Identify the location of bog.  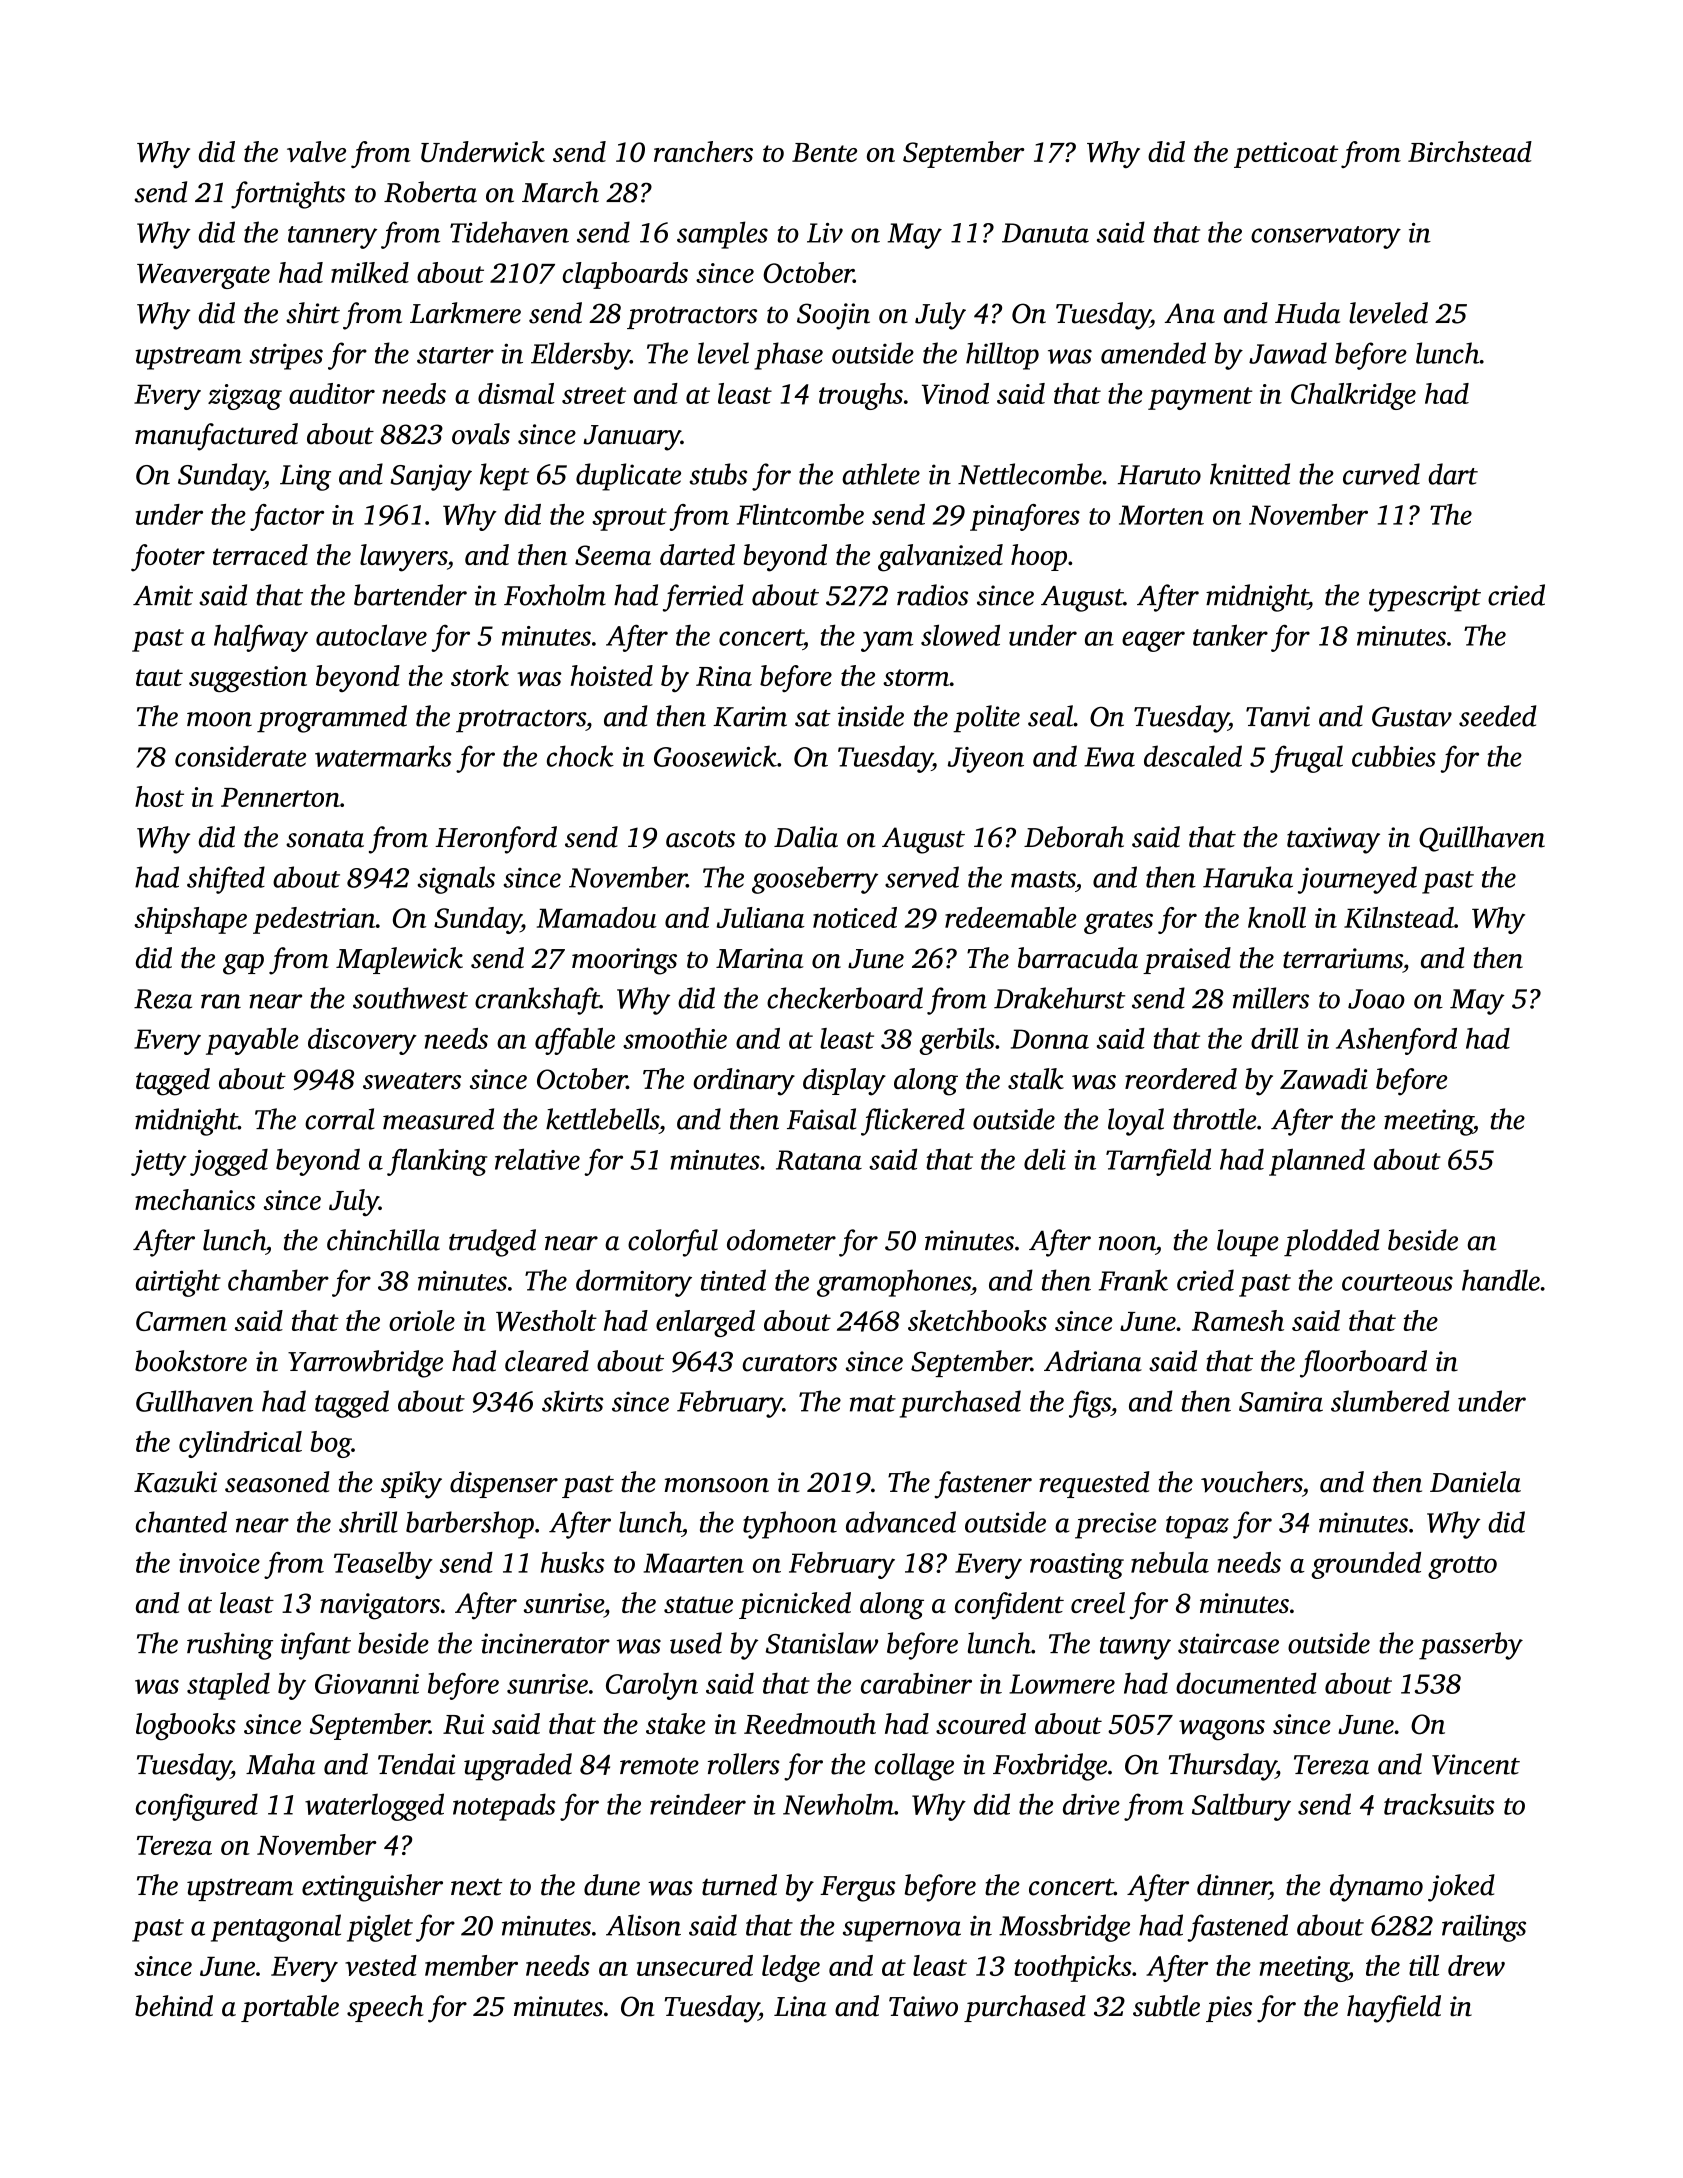
(331, 1444).
